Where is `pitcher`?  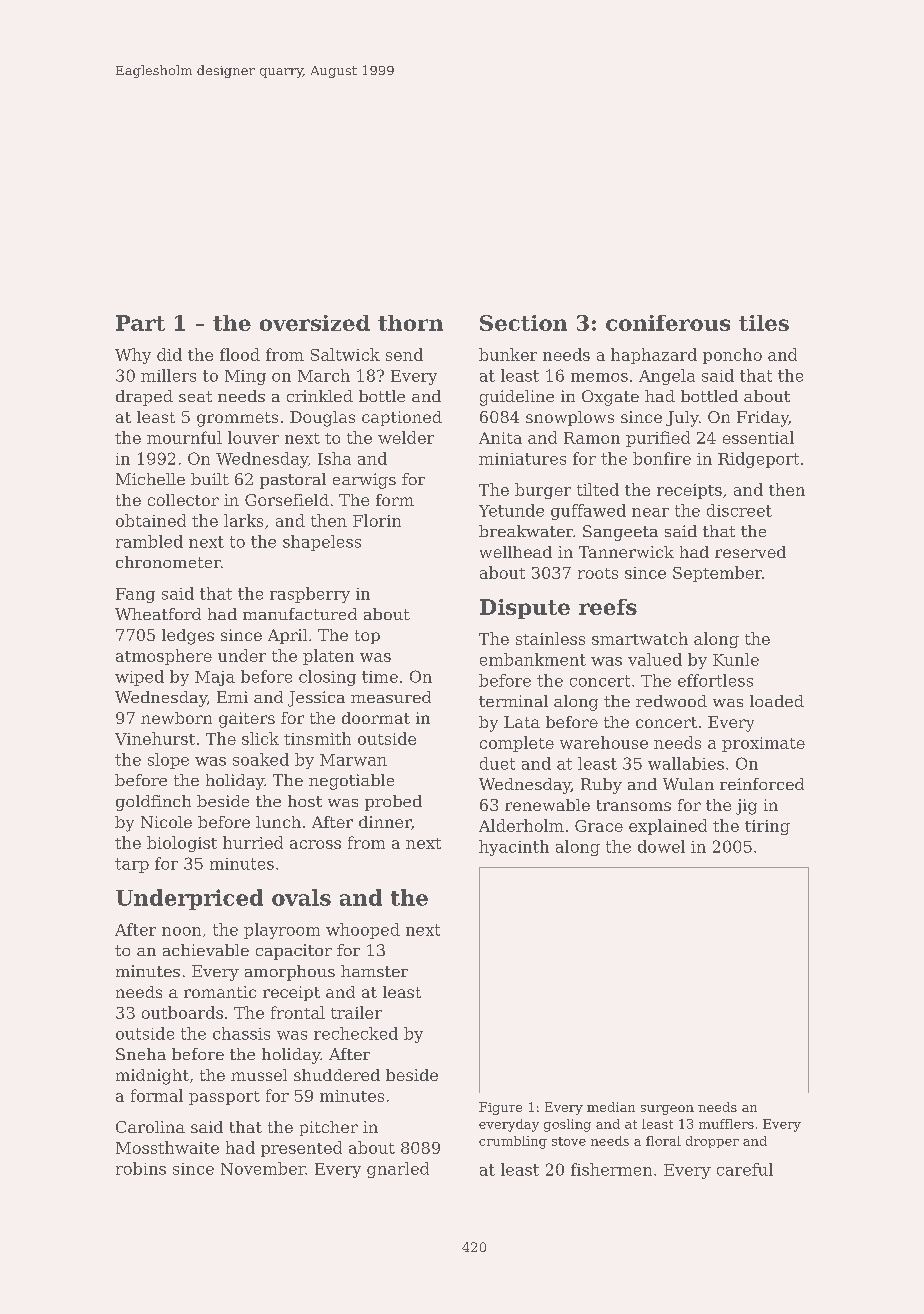 pitcher is located at coordinates (329, 1128).
